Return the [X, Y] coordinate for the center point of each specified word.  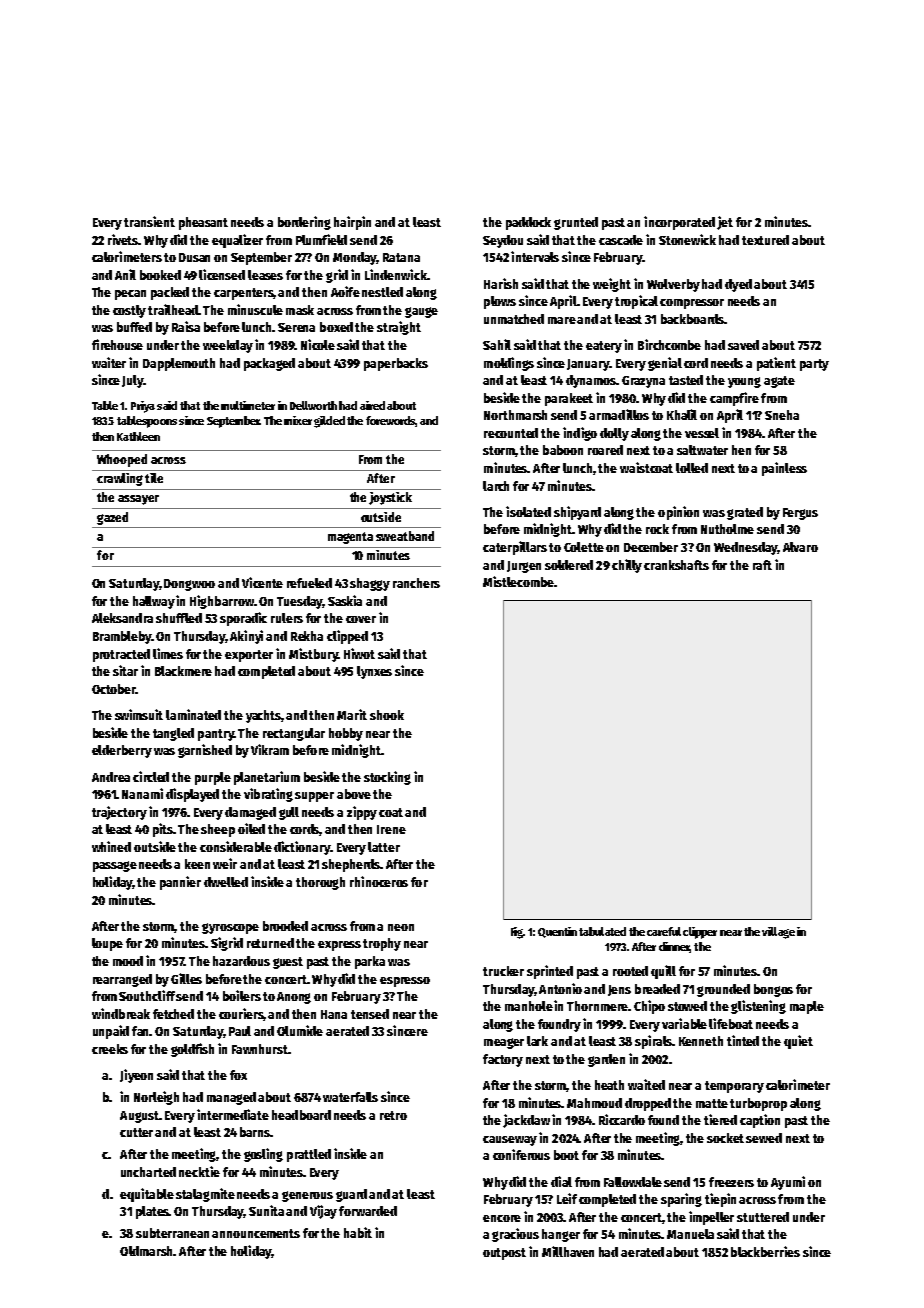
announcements [256, 1233]
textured [765, 240]
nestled [382, 292]
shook [387, 715]
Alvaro [800, 547]
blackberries [765, 1251]
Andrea [111, 777]
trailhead [173, 309]
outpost [504, 1254]
